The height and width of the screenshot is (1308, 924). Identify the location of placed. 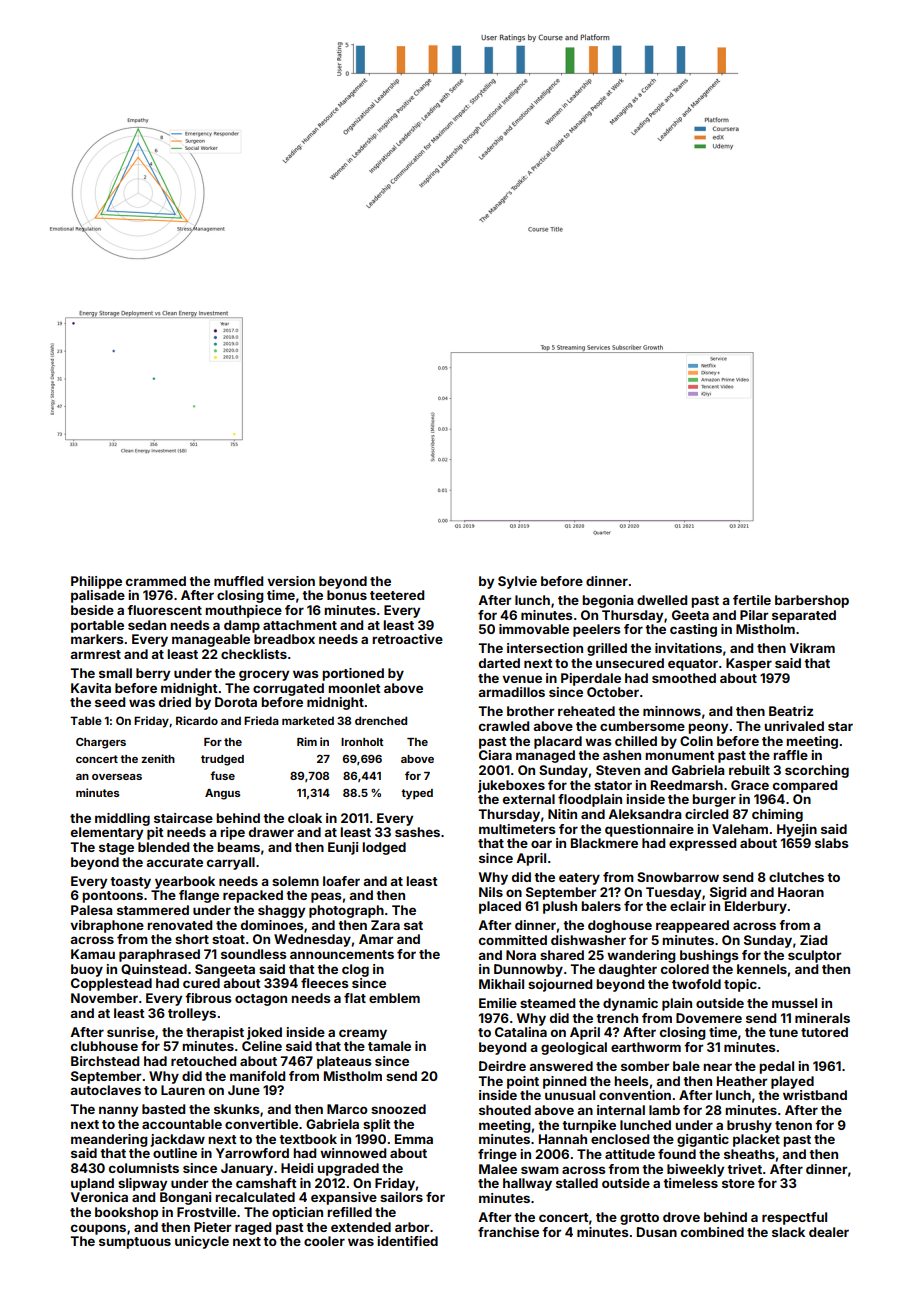
(500, 907).
